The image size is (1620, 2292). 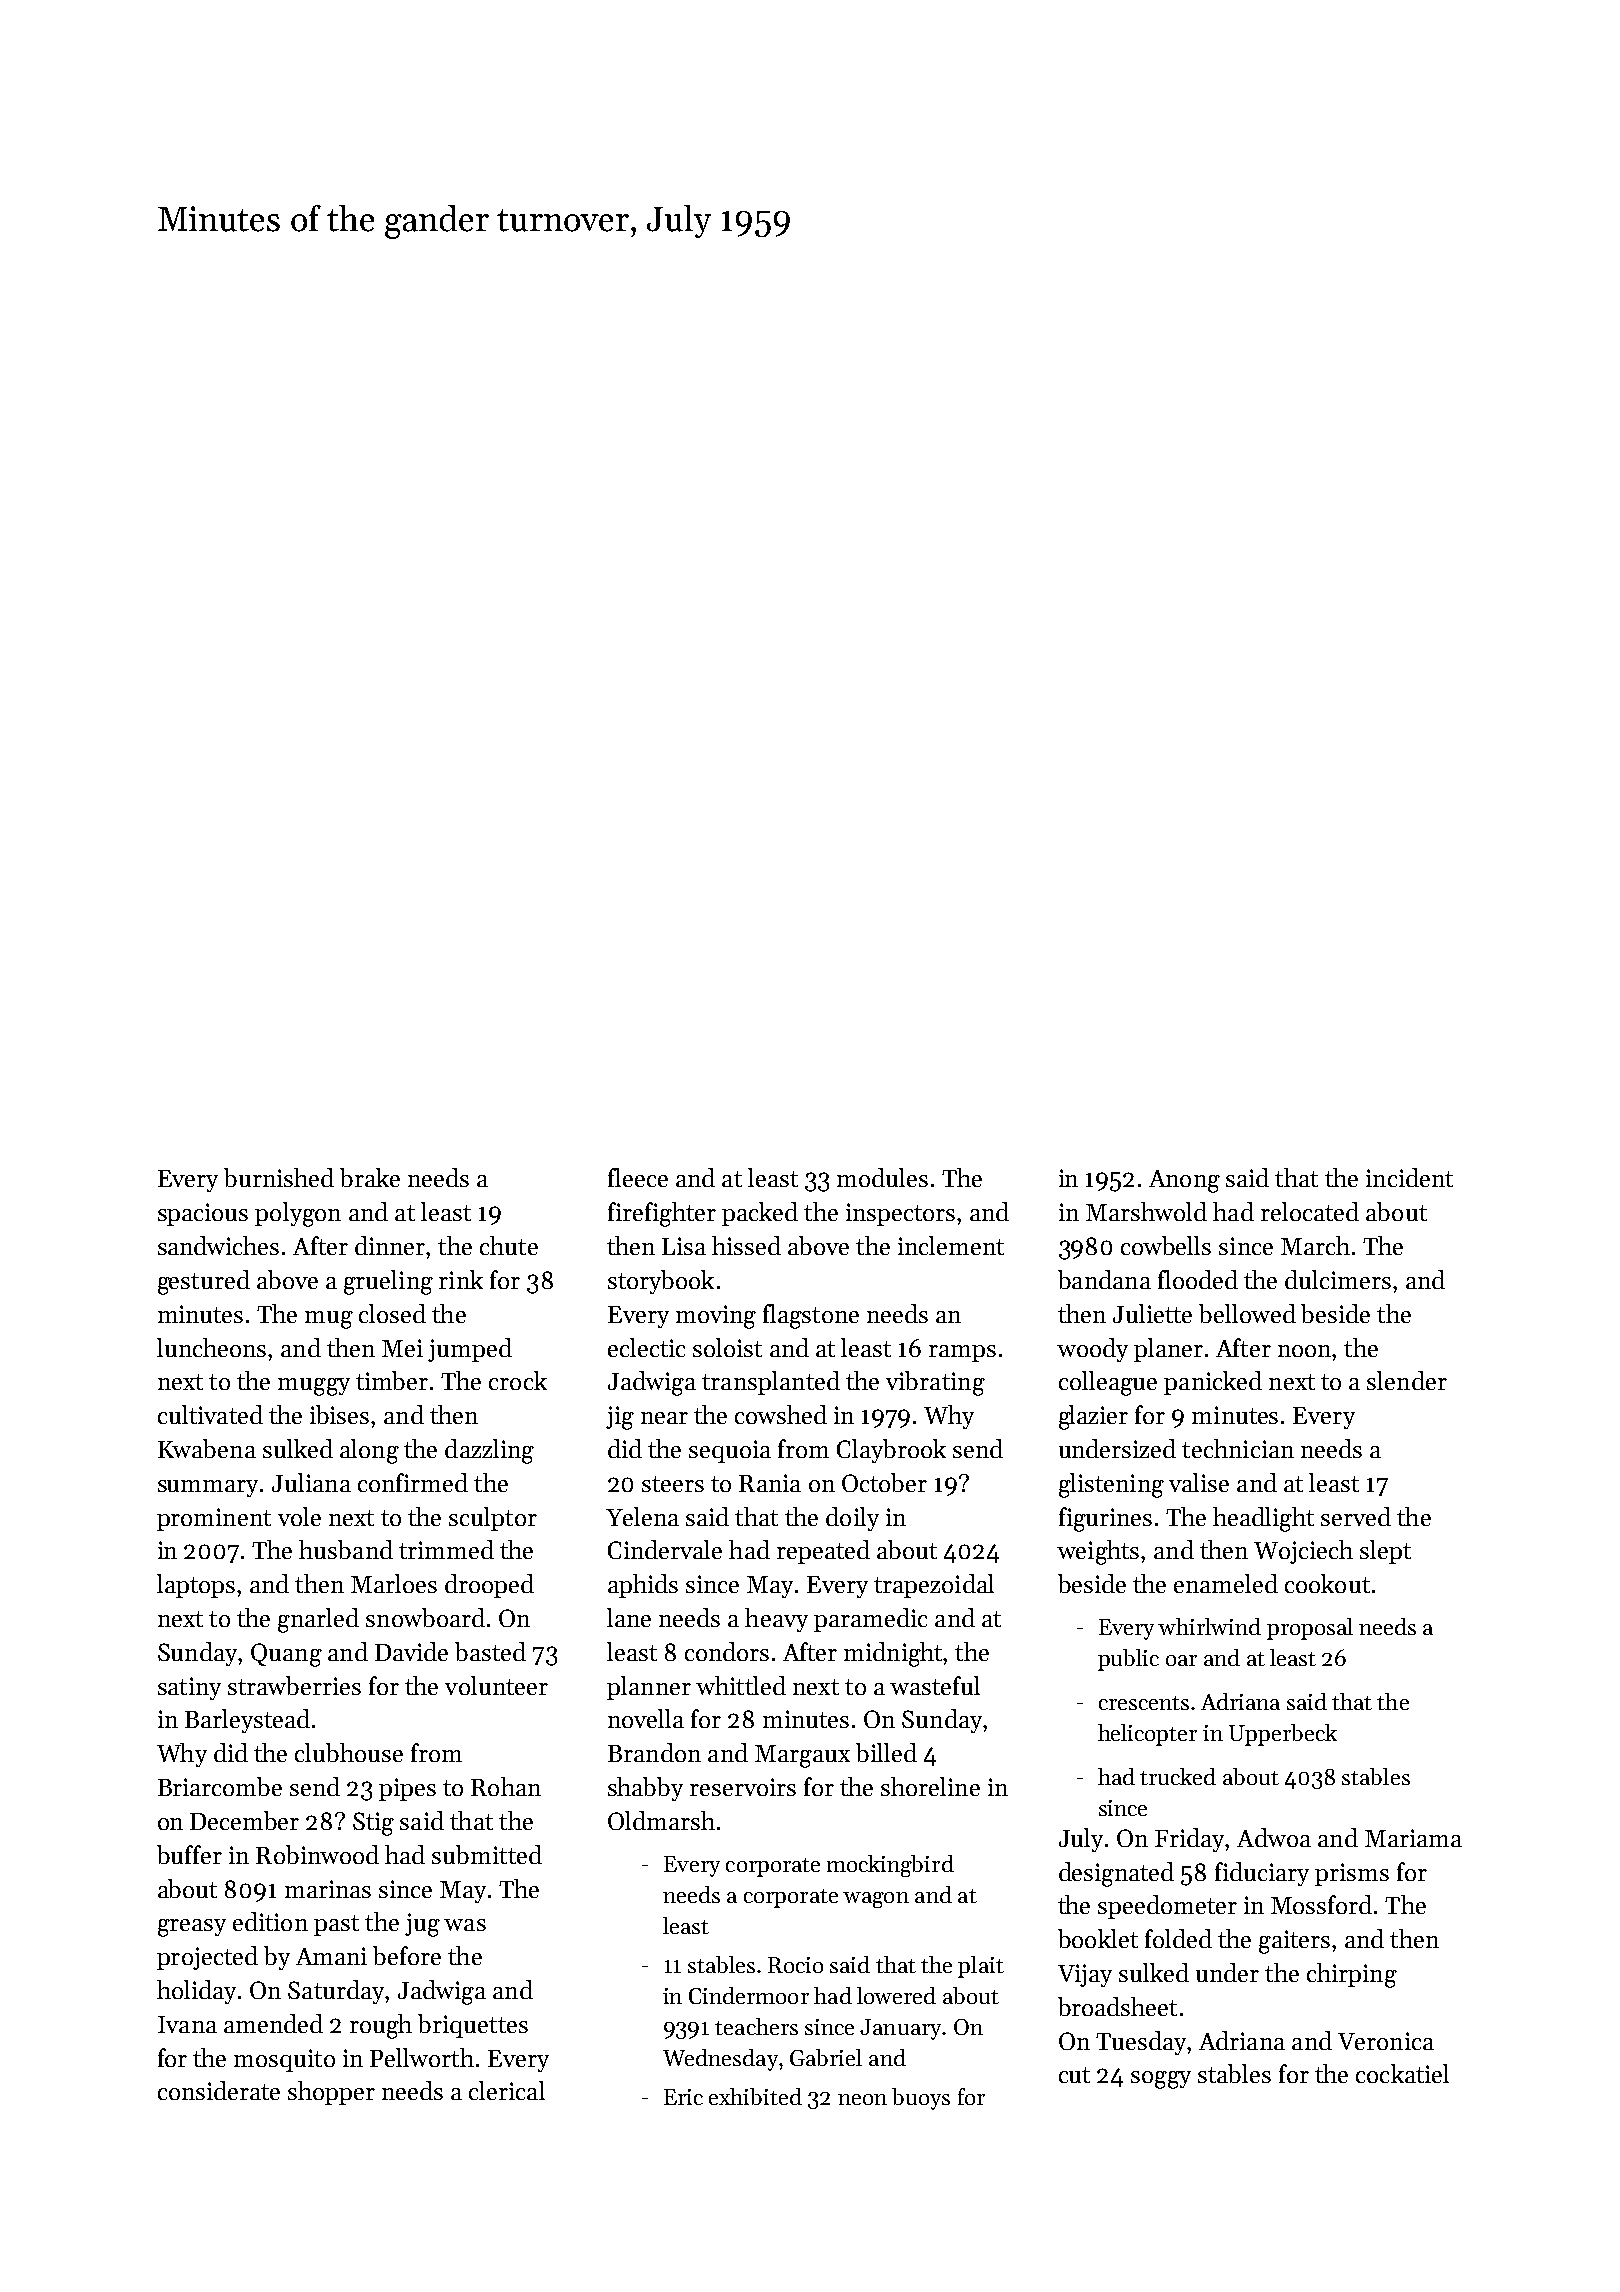 What do you see at coordinates (244, 1820) in the document?
I see `December` at bounding box center [244, 1820].
